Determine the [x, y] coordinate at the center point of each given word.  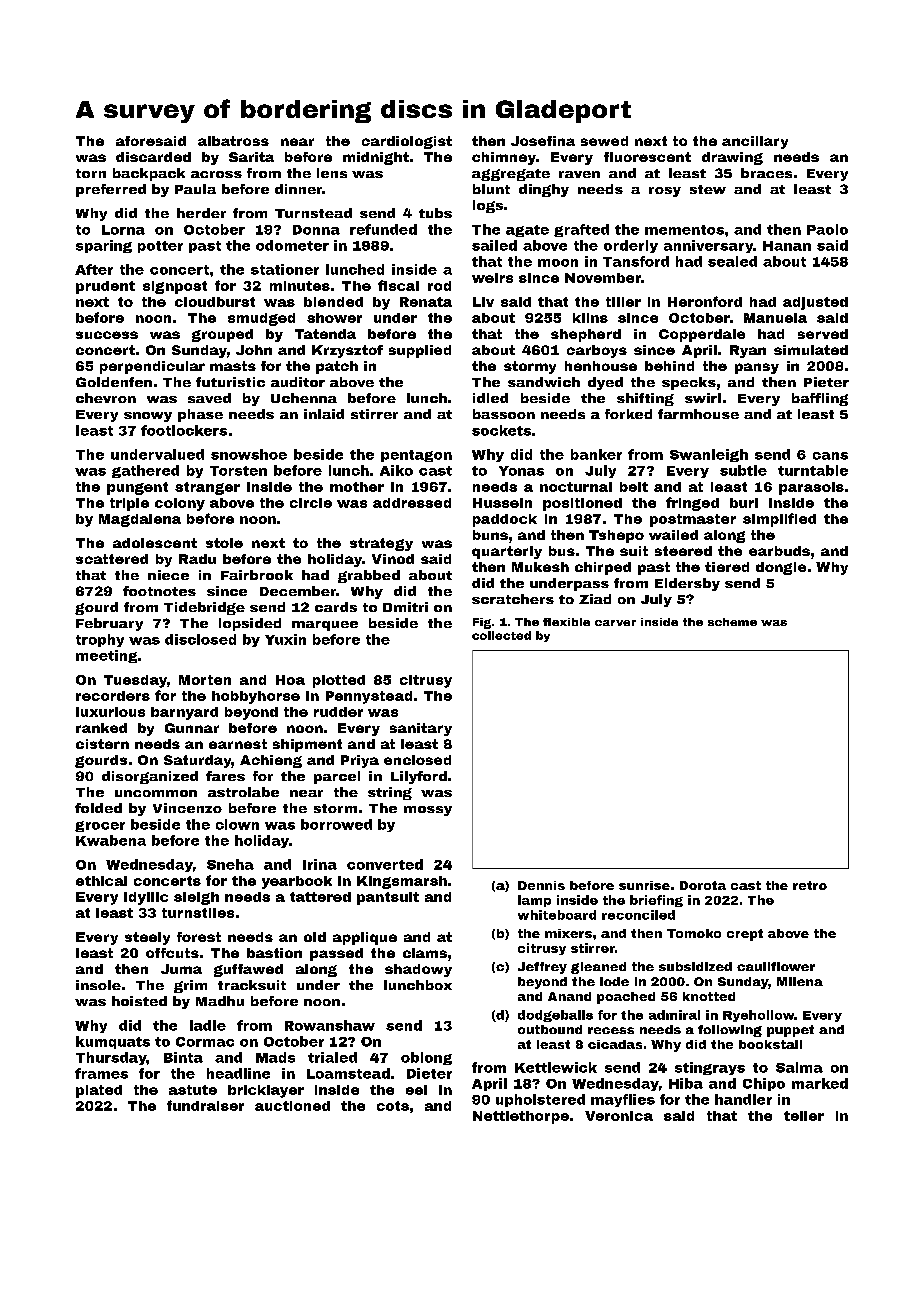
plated [99, 1091]
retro [810, 885]
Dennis [541, 885]
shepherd [586, 335]
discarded [153, 157]
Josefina [543, 141]
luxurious [110, 712]
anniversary [708, 246]
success [107, 335]
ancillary [755, 142]
